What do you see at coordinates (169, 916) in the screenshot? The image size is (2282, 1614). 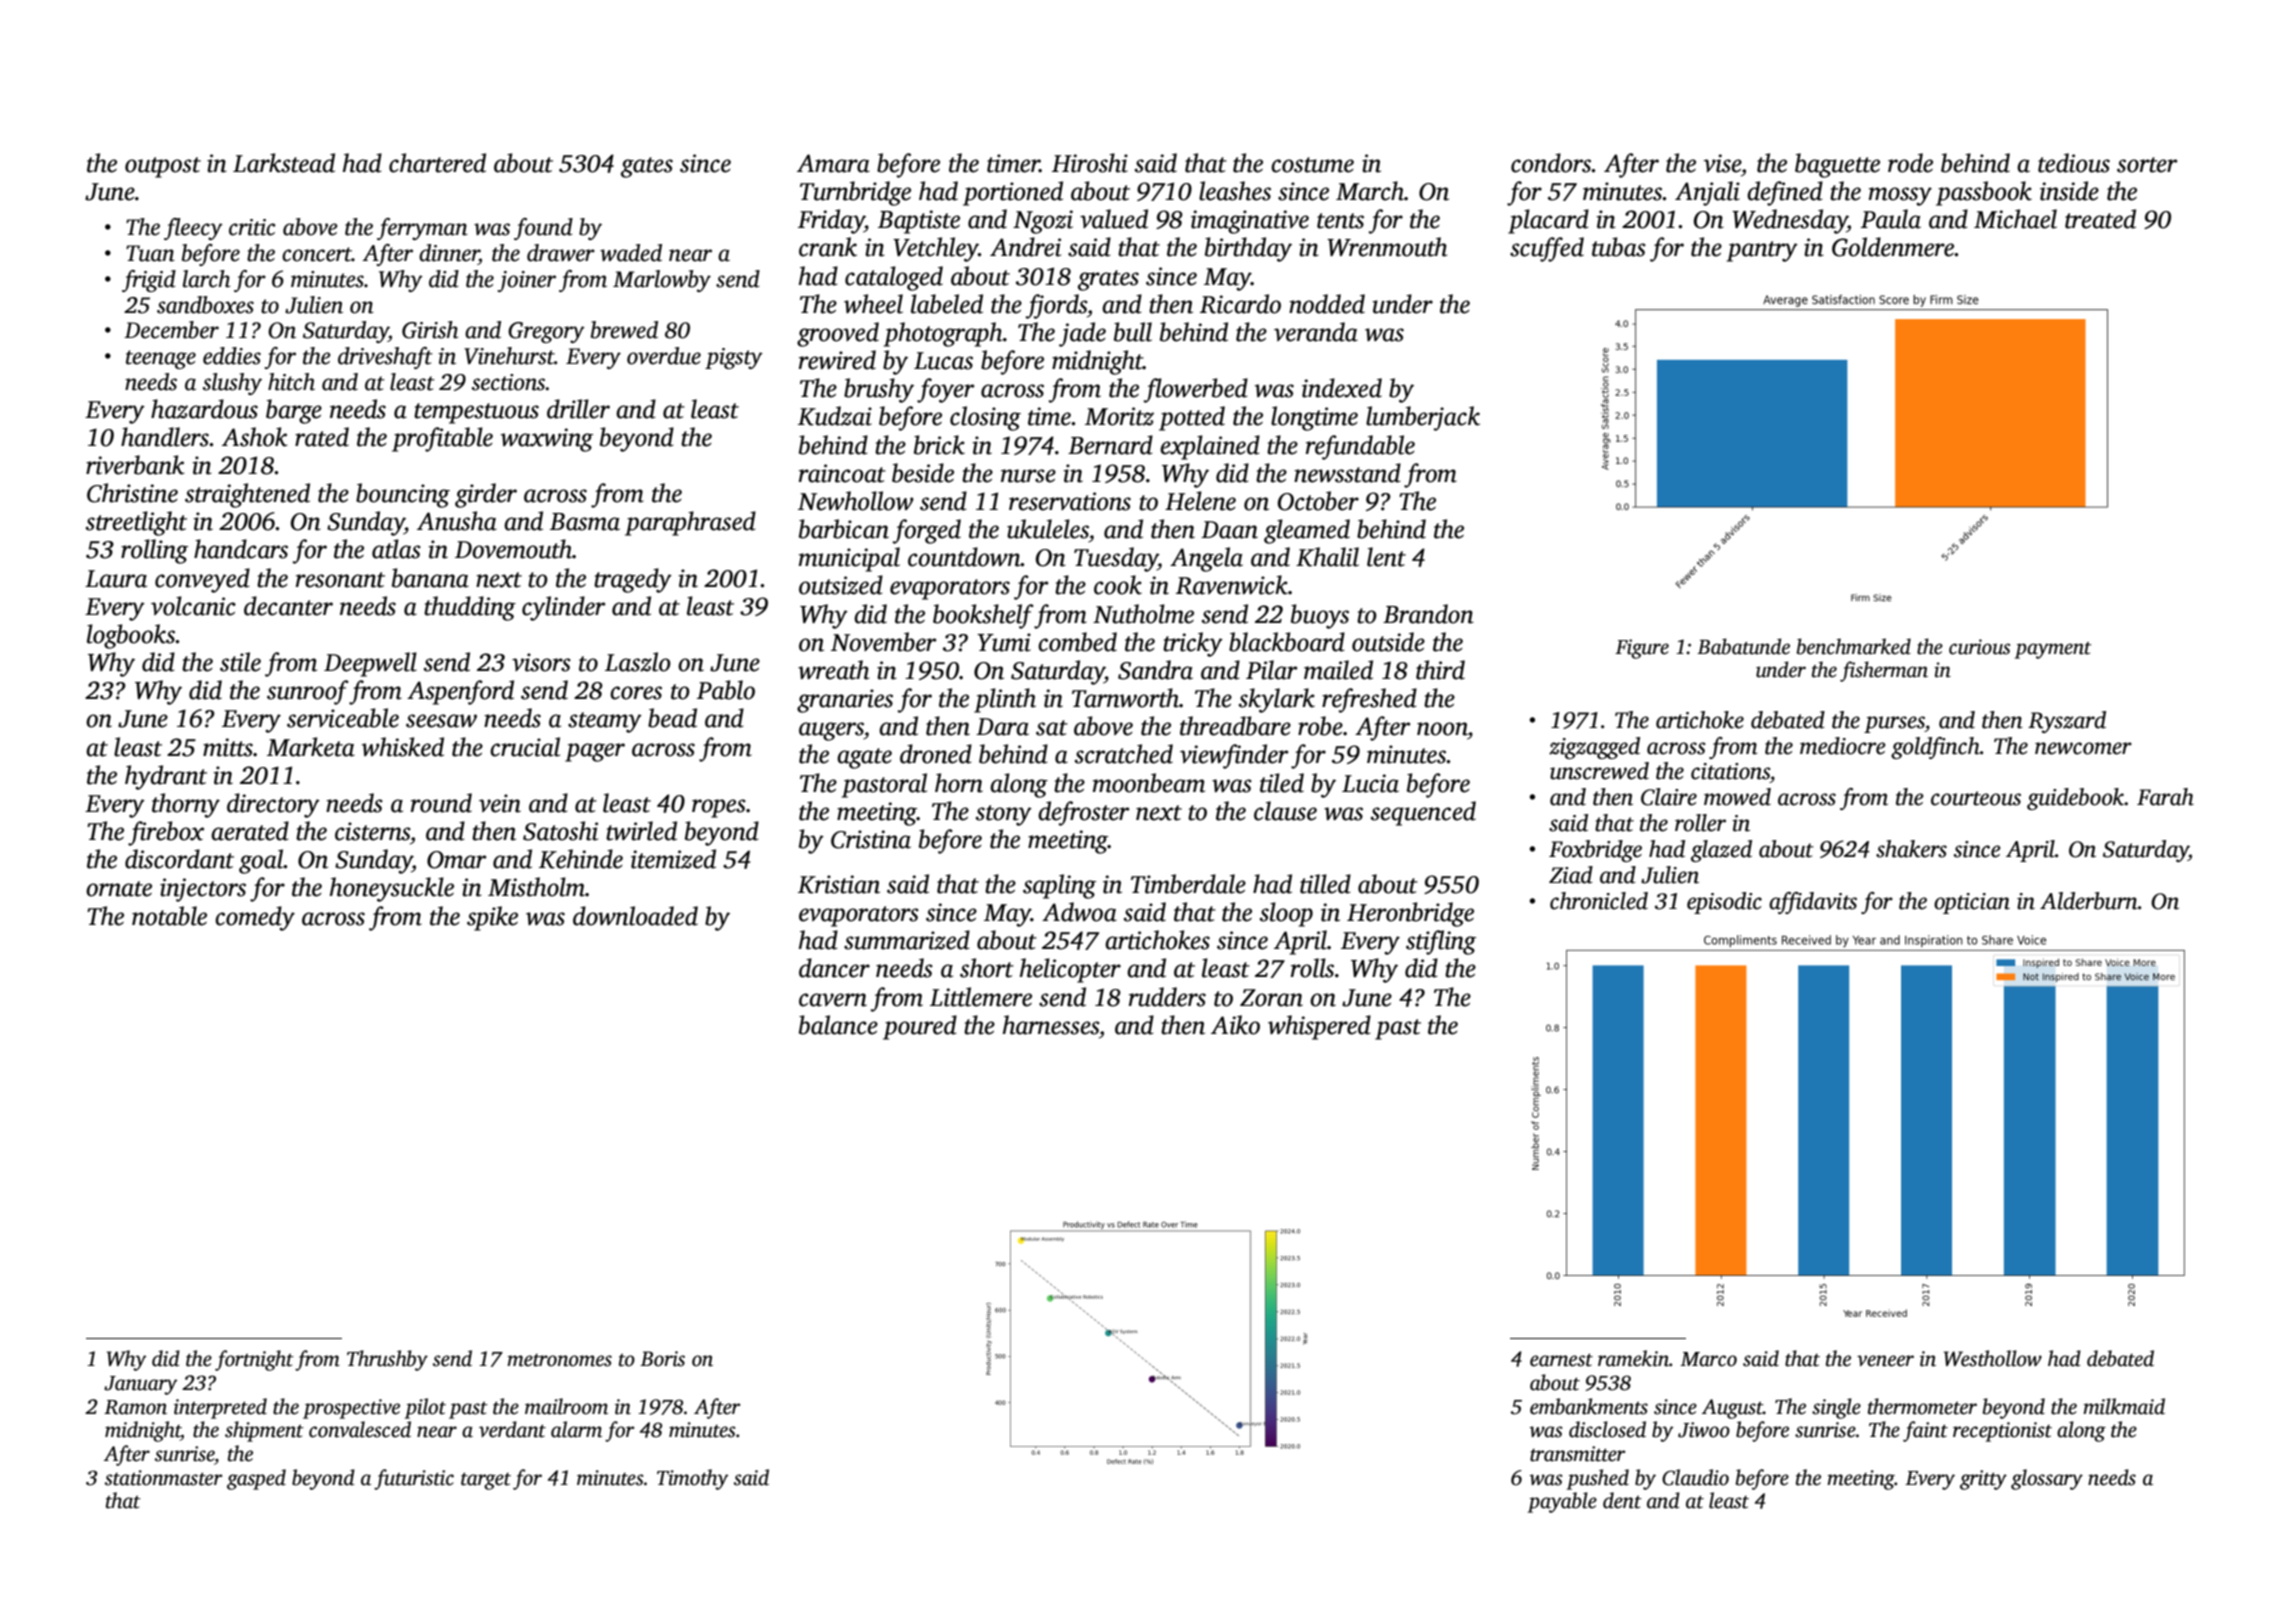 I see `notable` at bounding box center [169, 916].
